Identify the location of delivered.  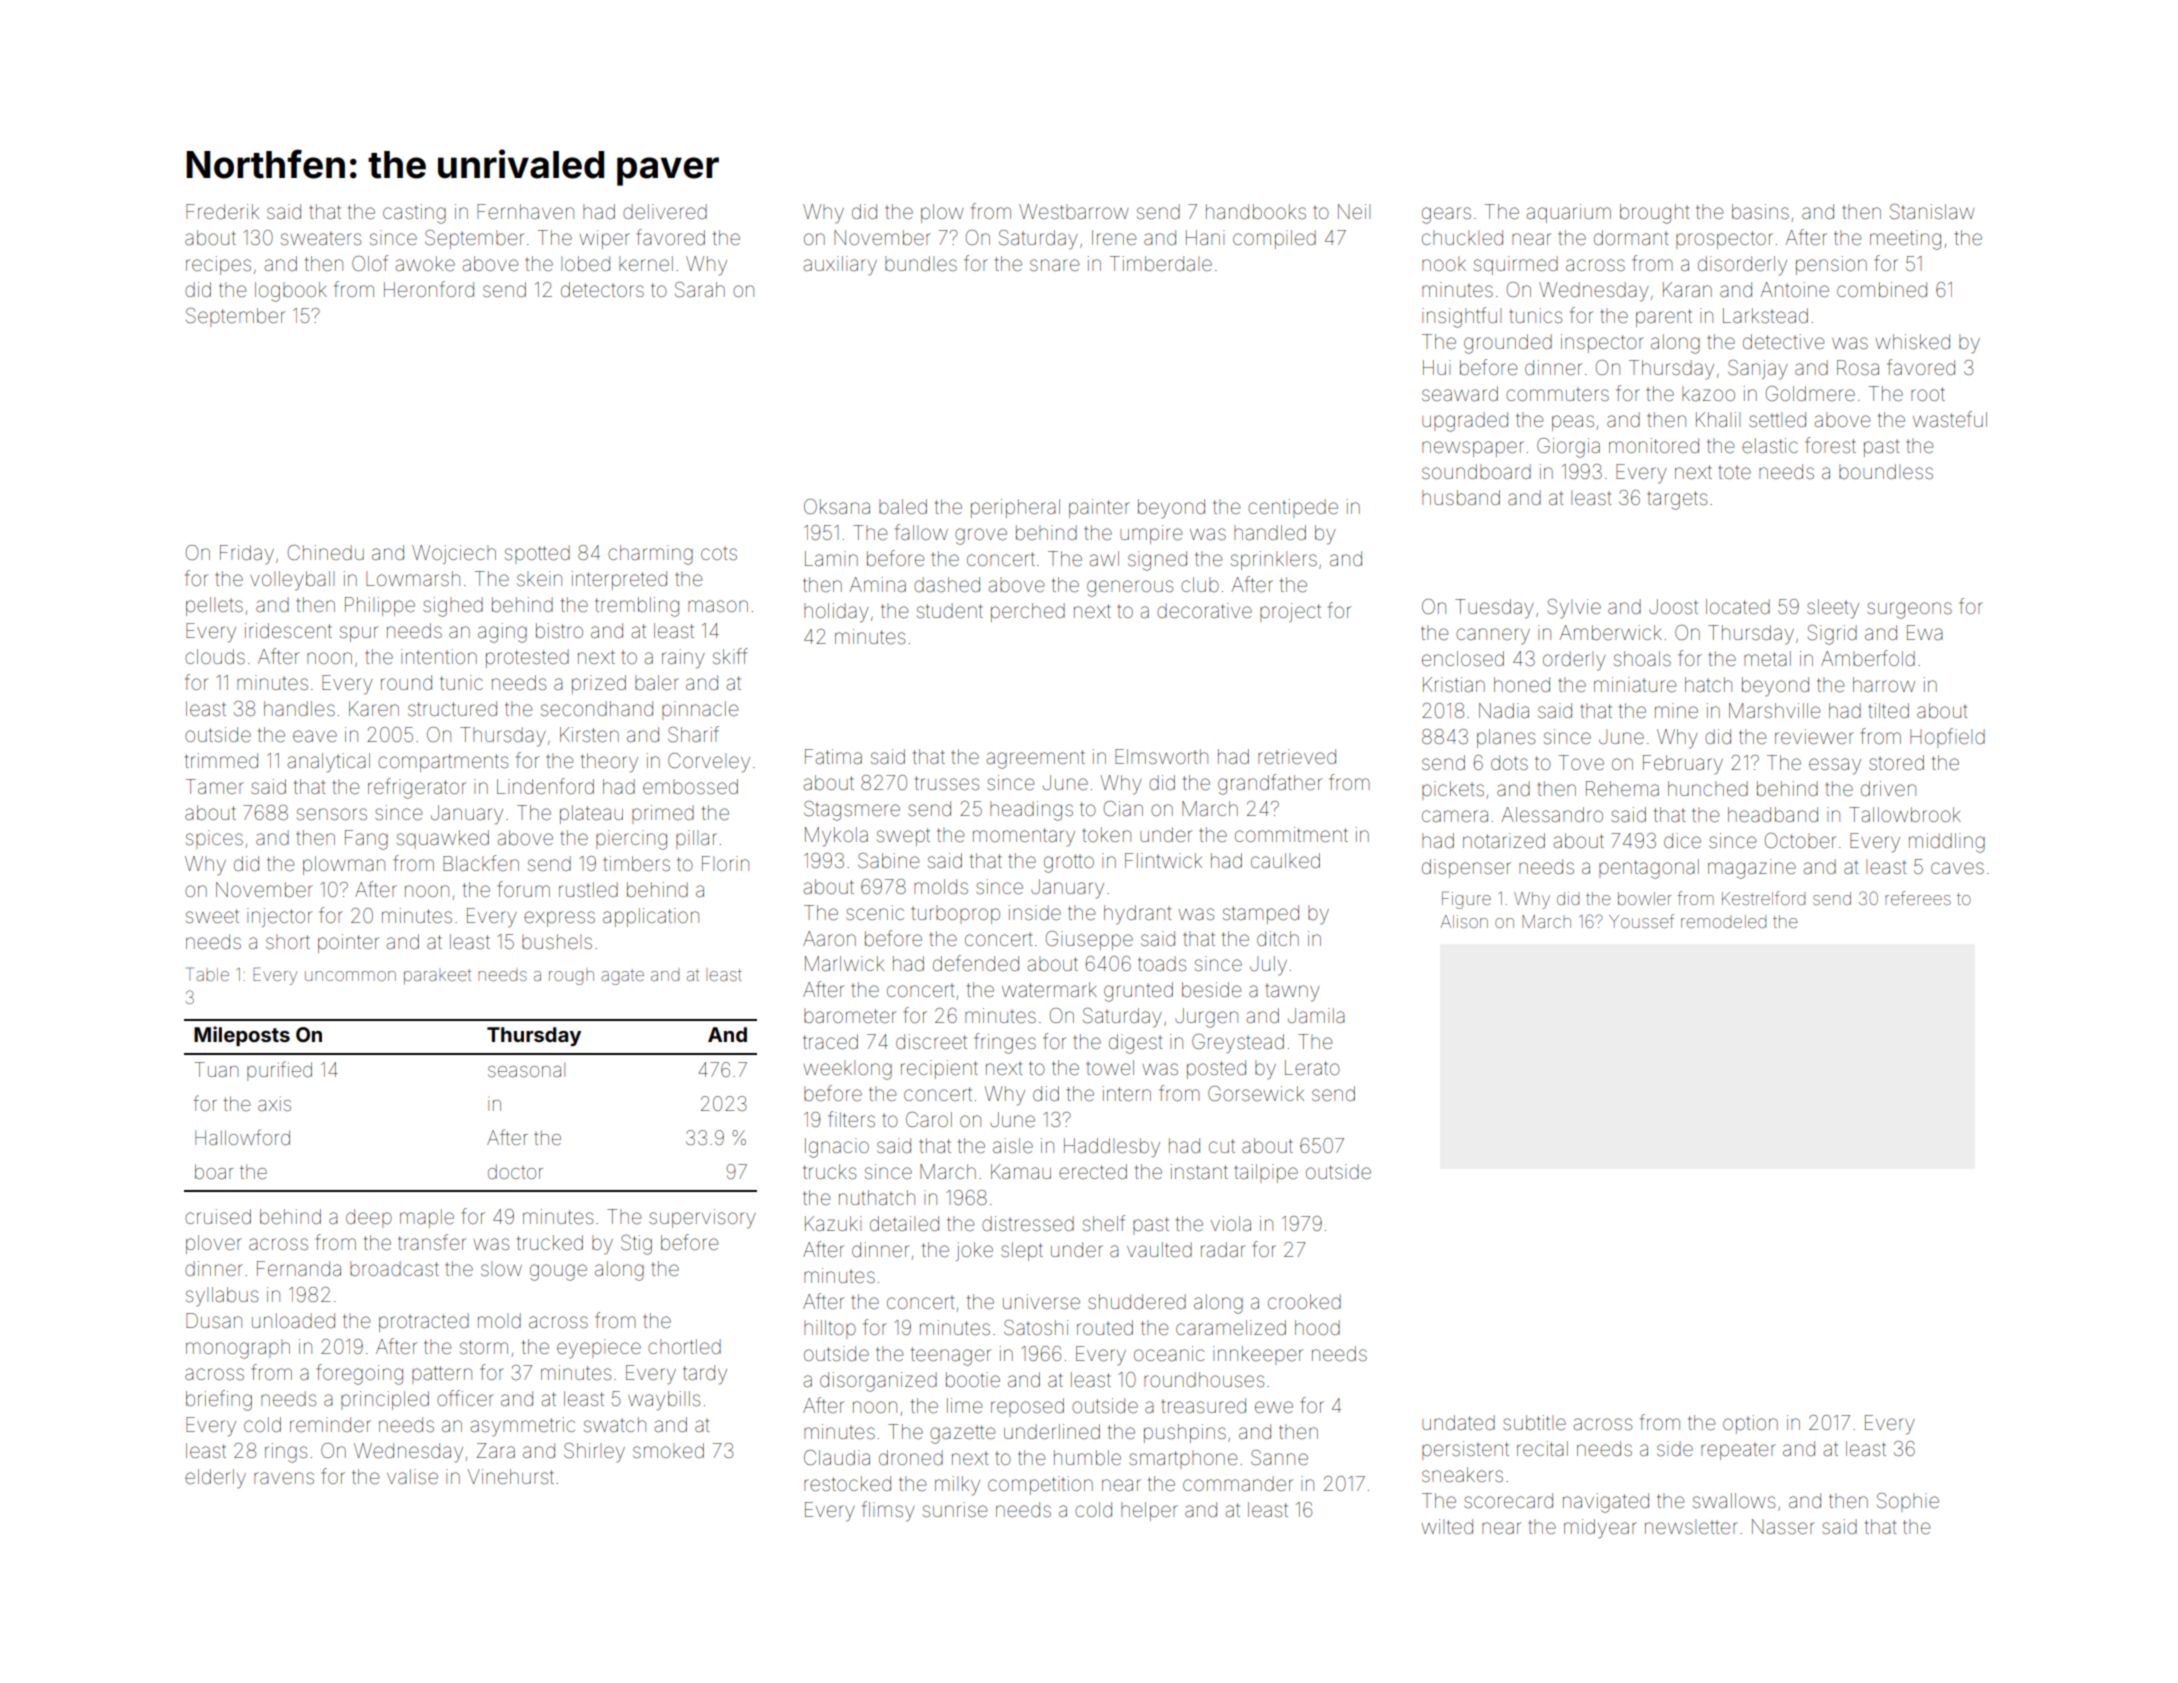
(665, 211).
